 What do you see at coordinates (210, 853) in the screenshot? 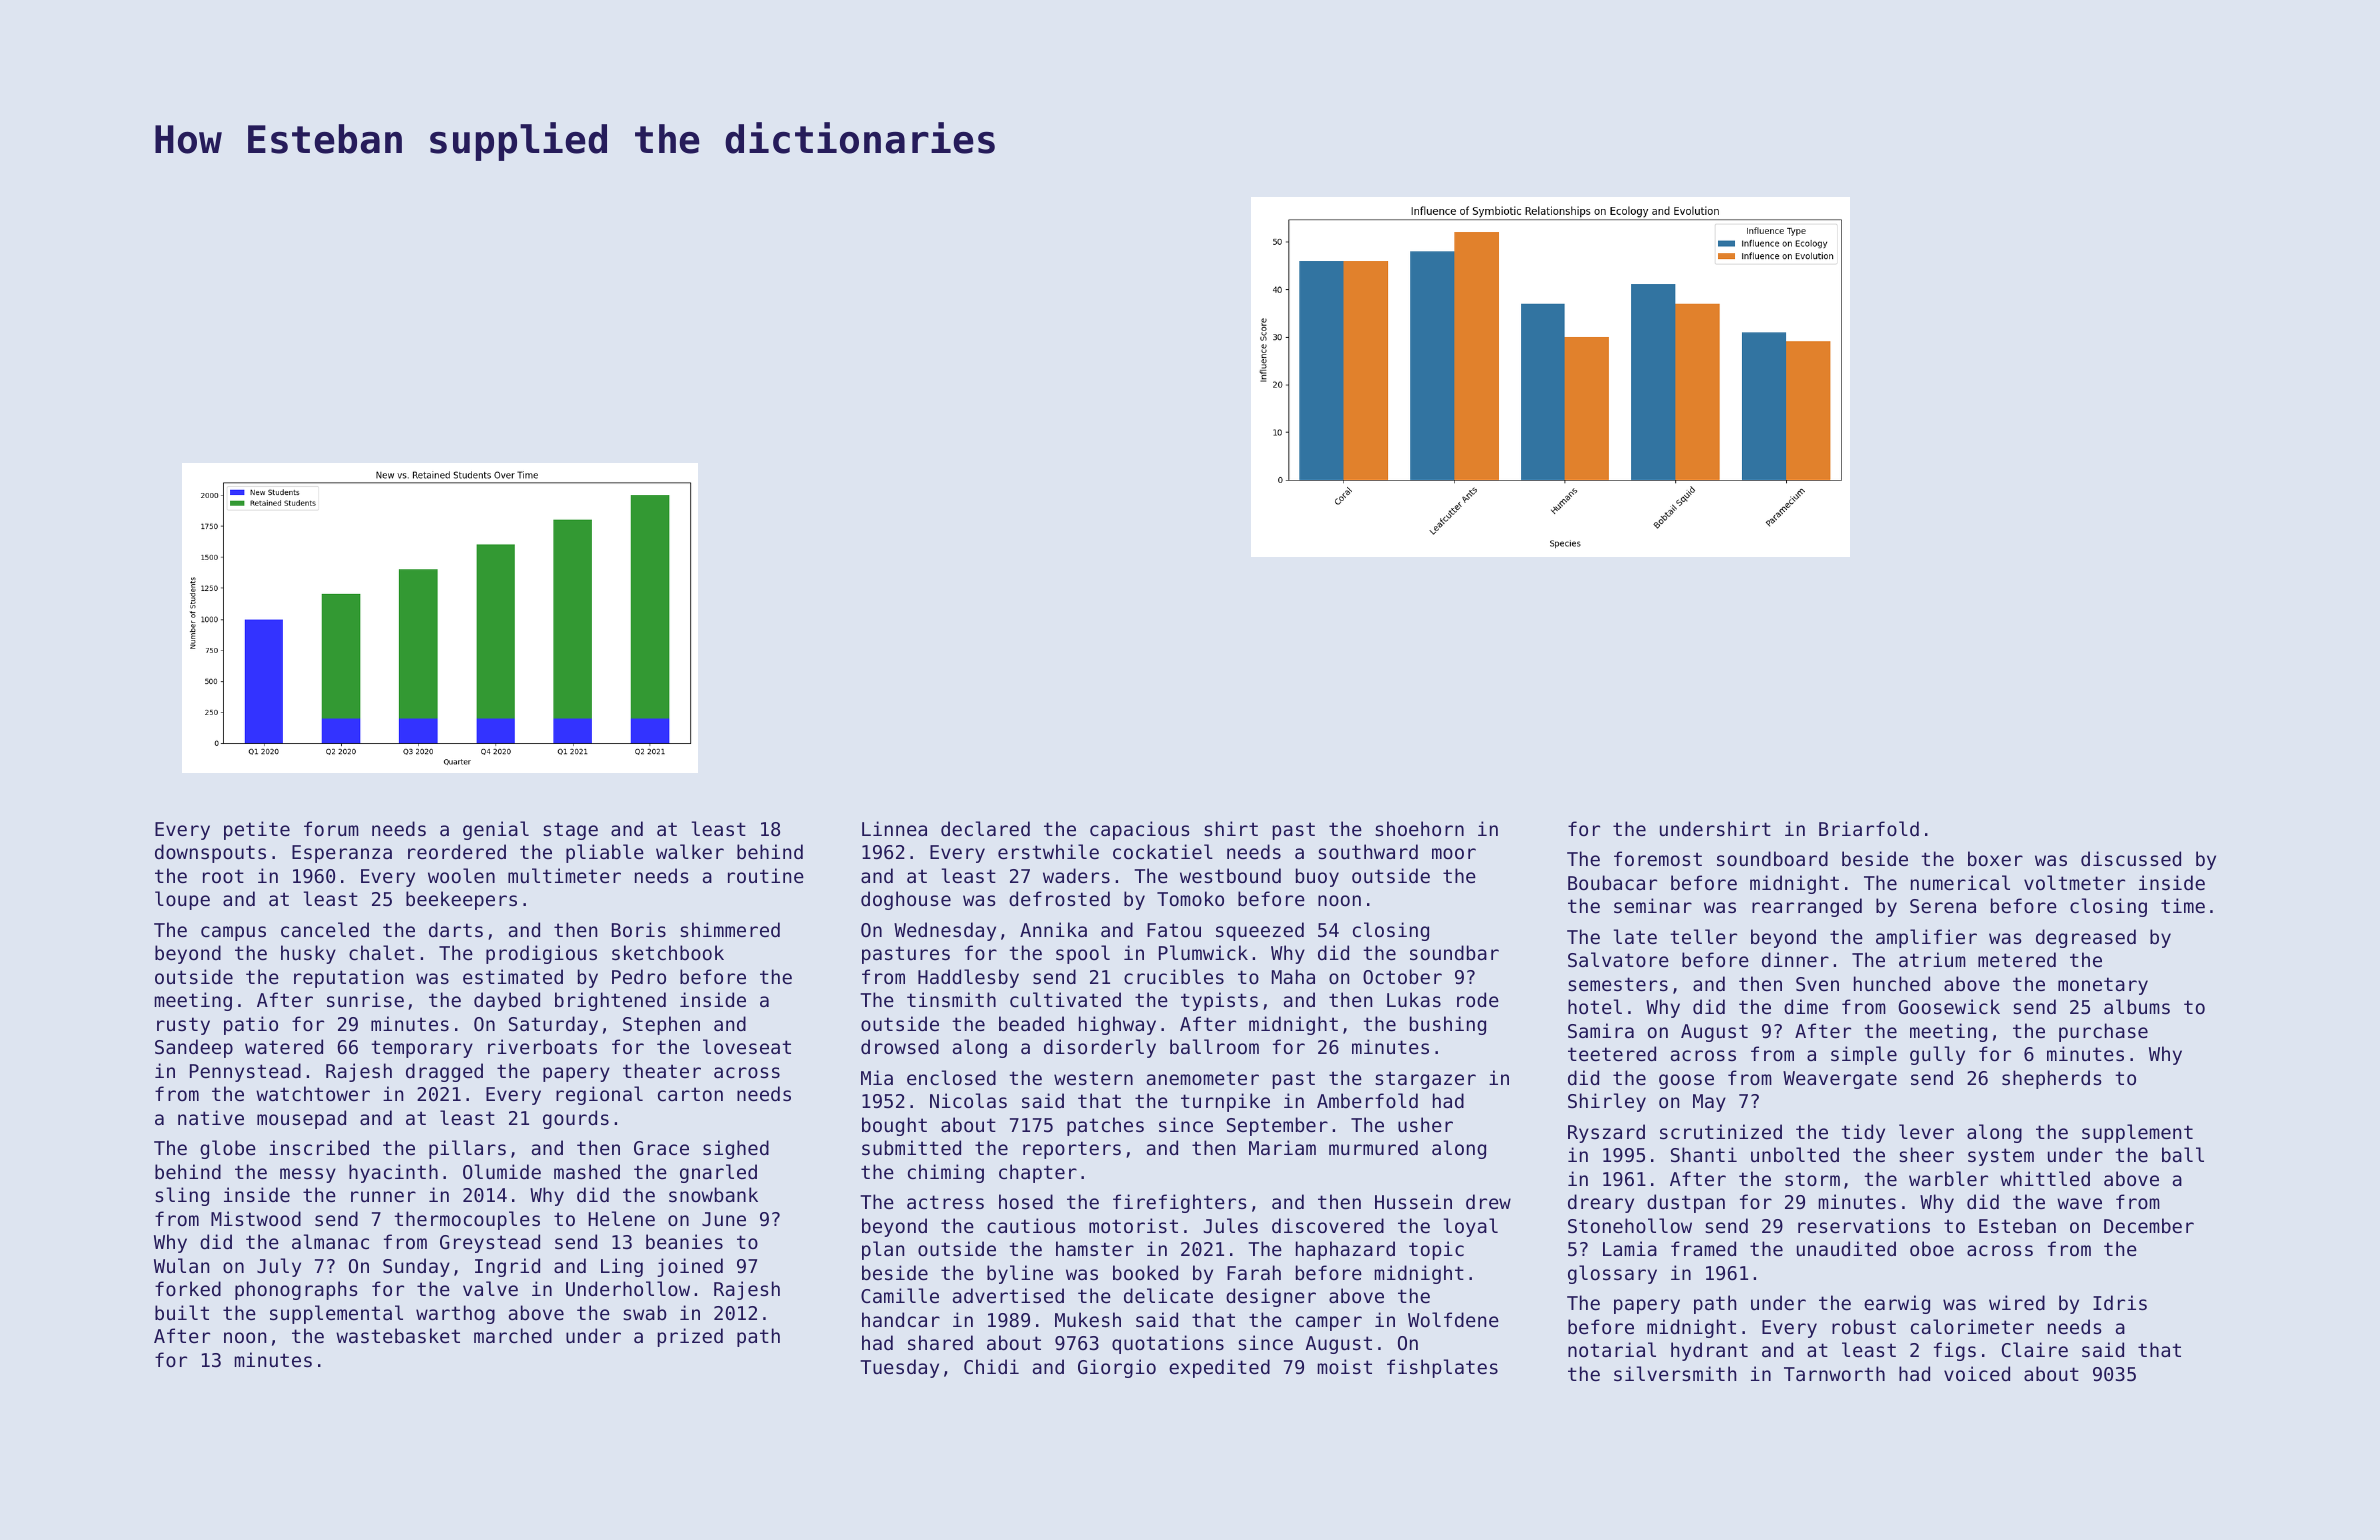
I see `downspouts` at bounding box center [210, 853].
